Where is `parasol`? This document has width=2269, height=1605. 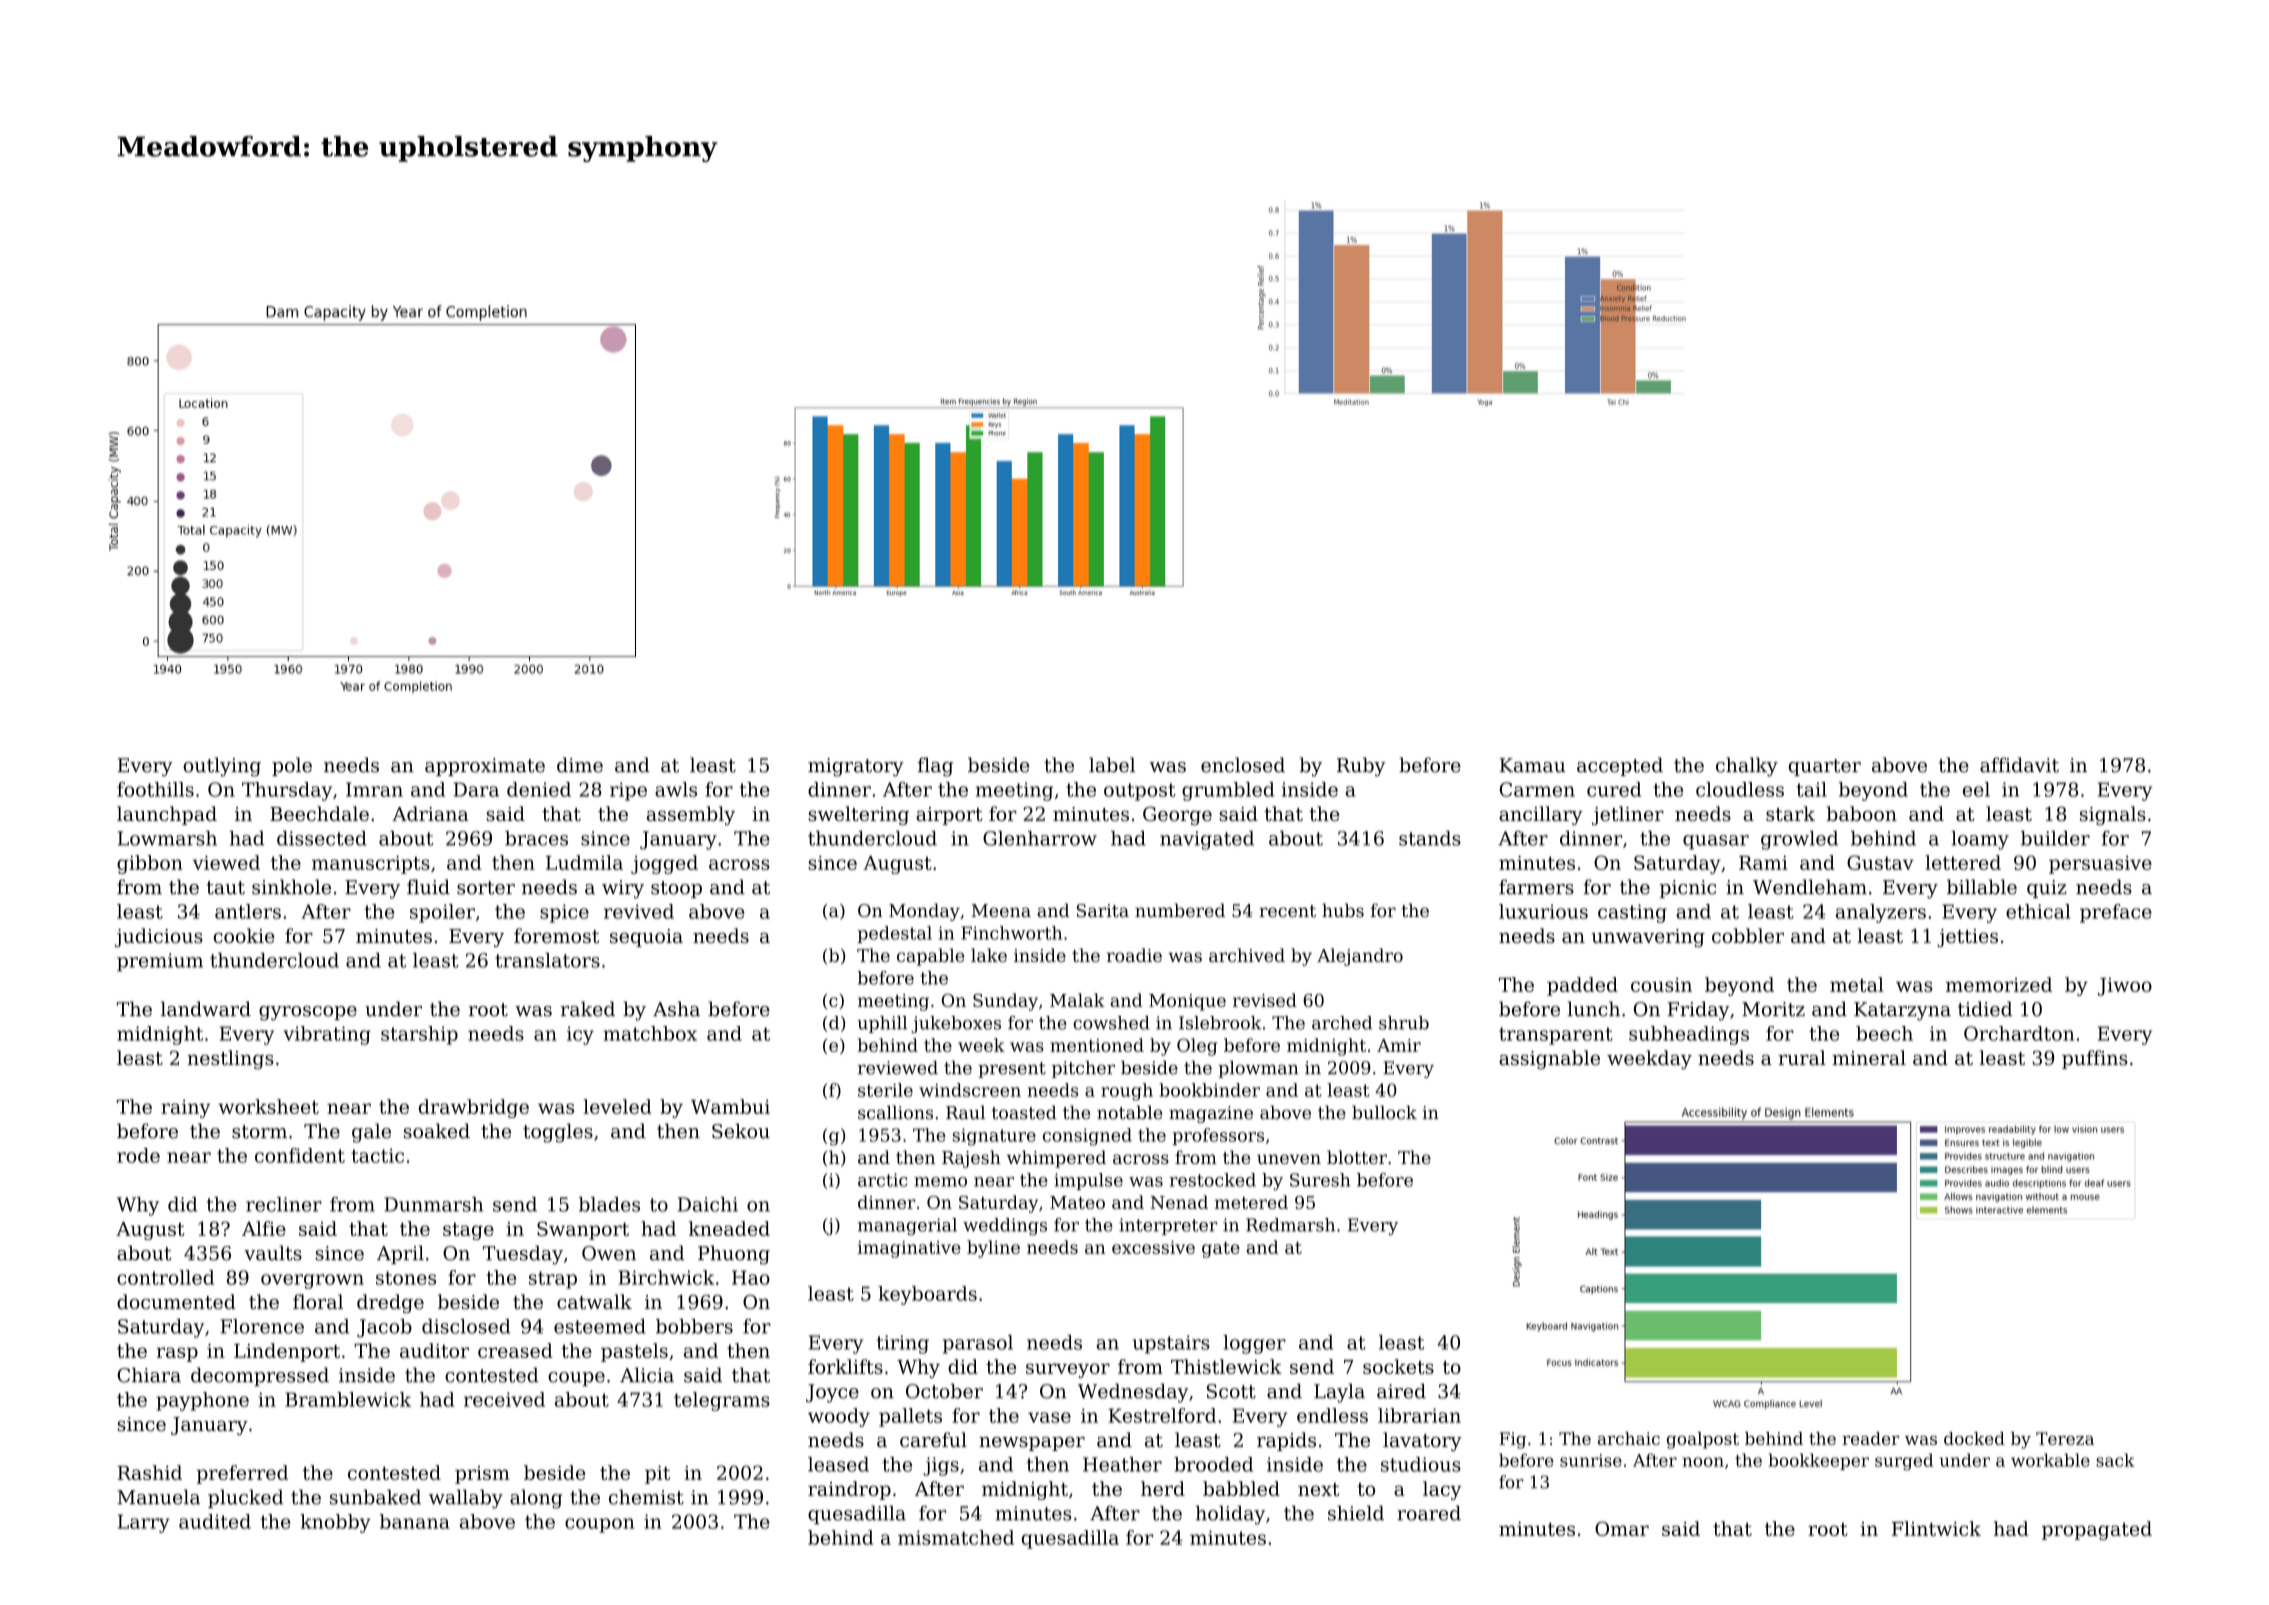 parasol is located at coordinates (978, 1344).
